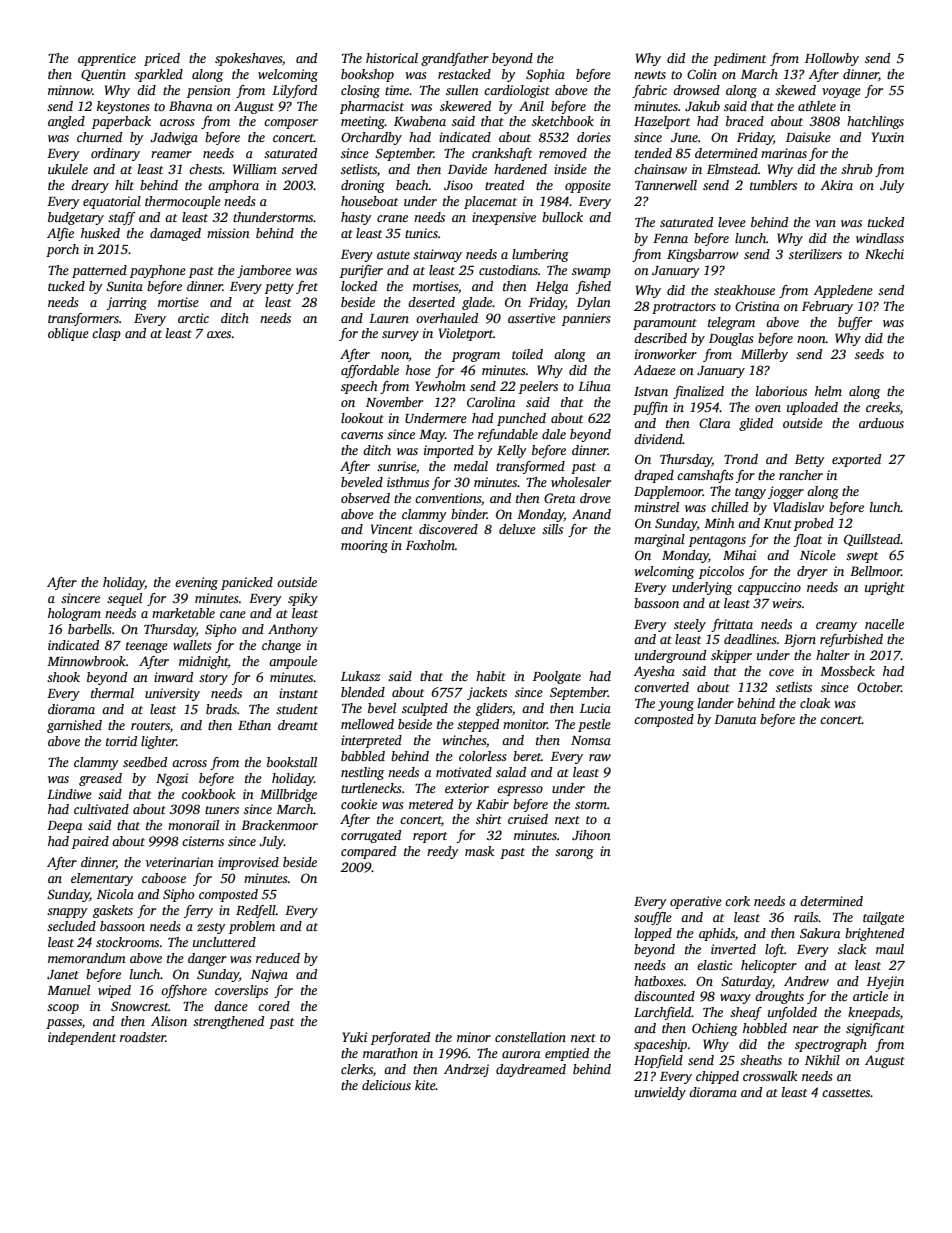 The image size is (952, 1233). Describe the element at coordinates (121, 122) in the image. I see `paperback` at that location.
